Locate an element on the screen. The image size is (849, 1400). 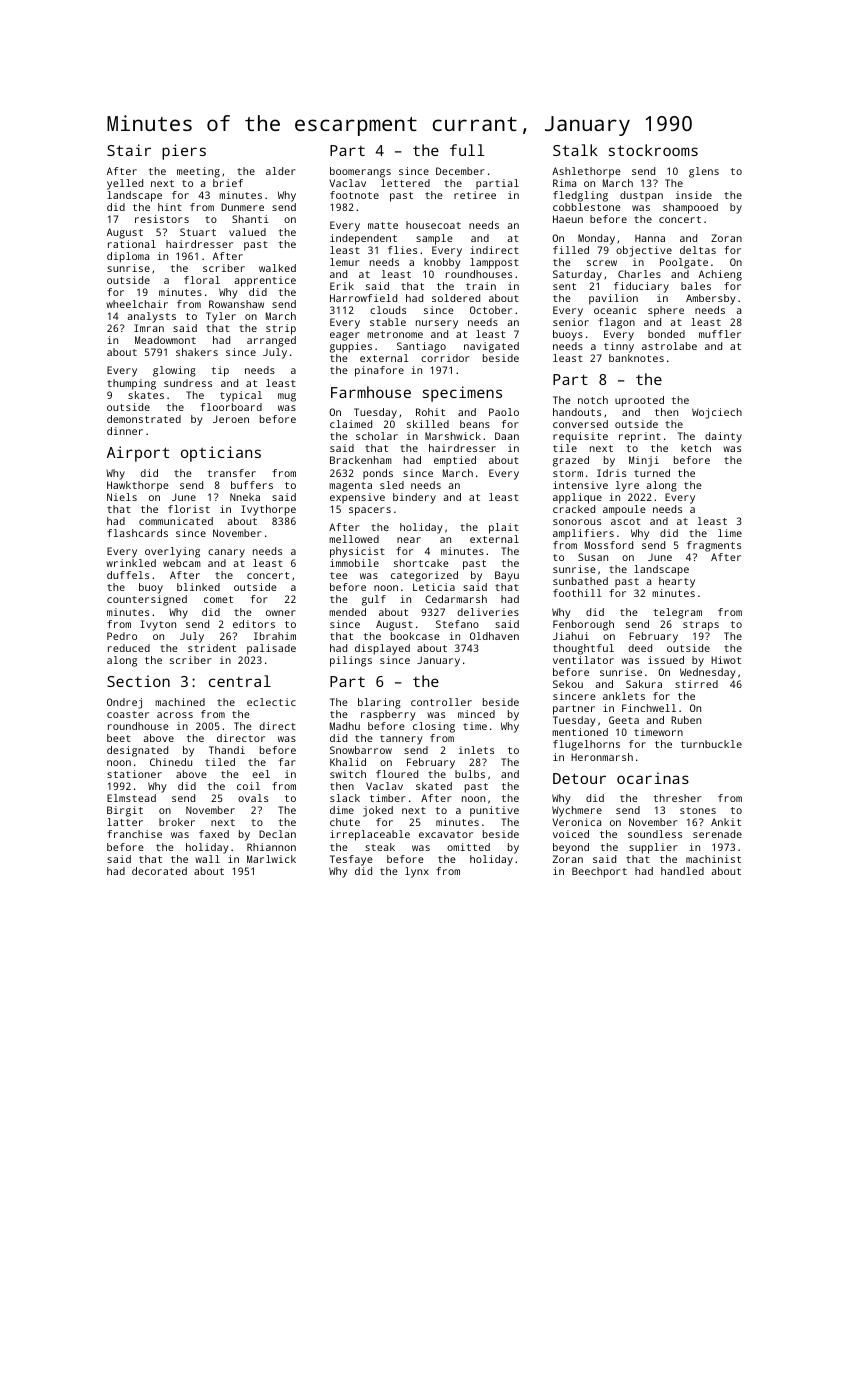
Meadowmont is located at coordinates (165, 340).
